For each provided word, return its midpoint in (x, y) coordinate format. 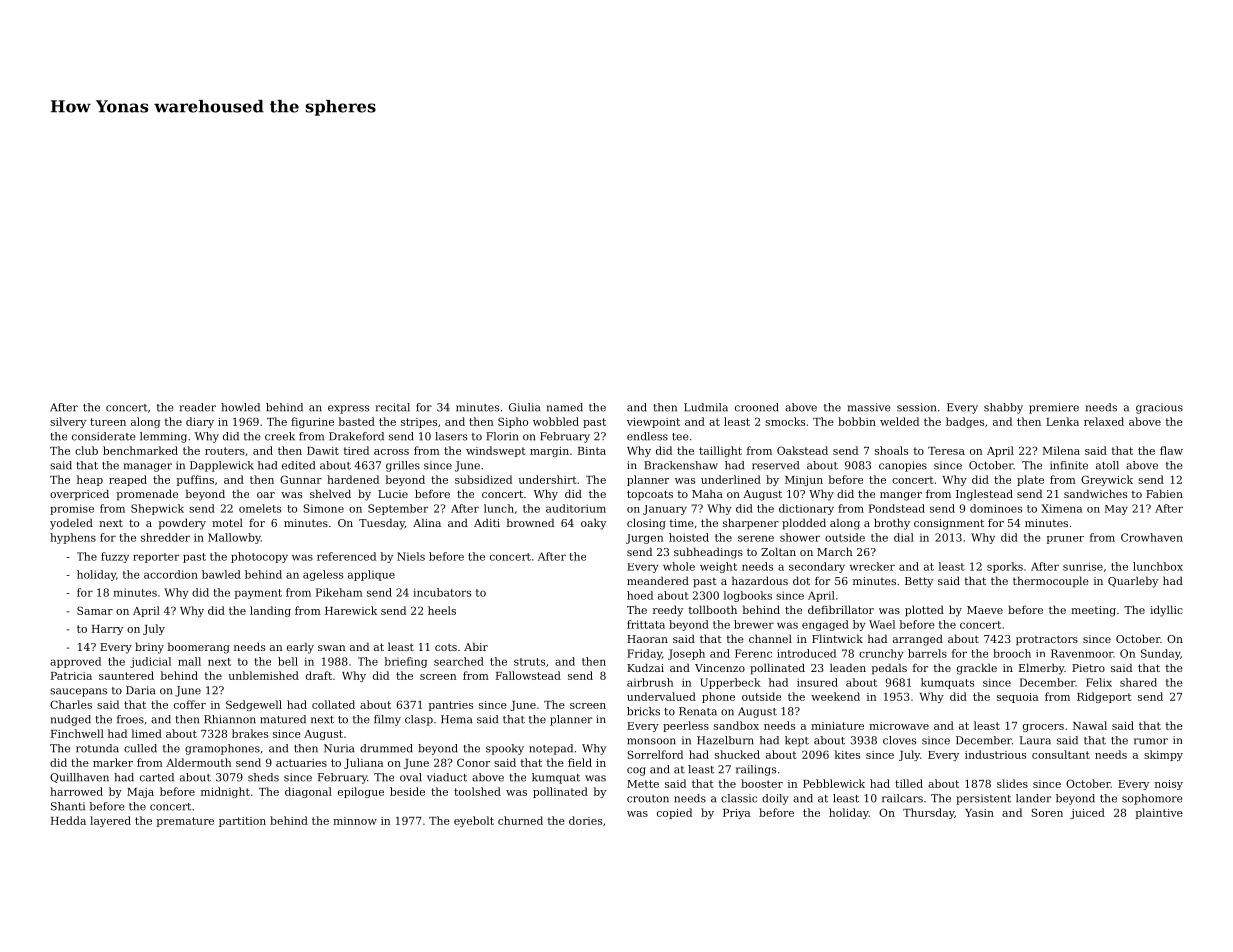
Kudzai (645, 667)
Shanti (68, 806)
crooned (757, 407)
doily (775, 799)
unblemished (263, 675)
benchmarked (140, 450)
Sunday (1160, 654)
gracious (1159, 408)
